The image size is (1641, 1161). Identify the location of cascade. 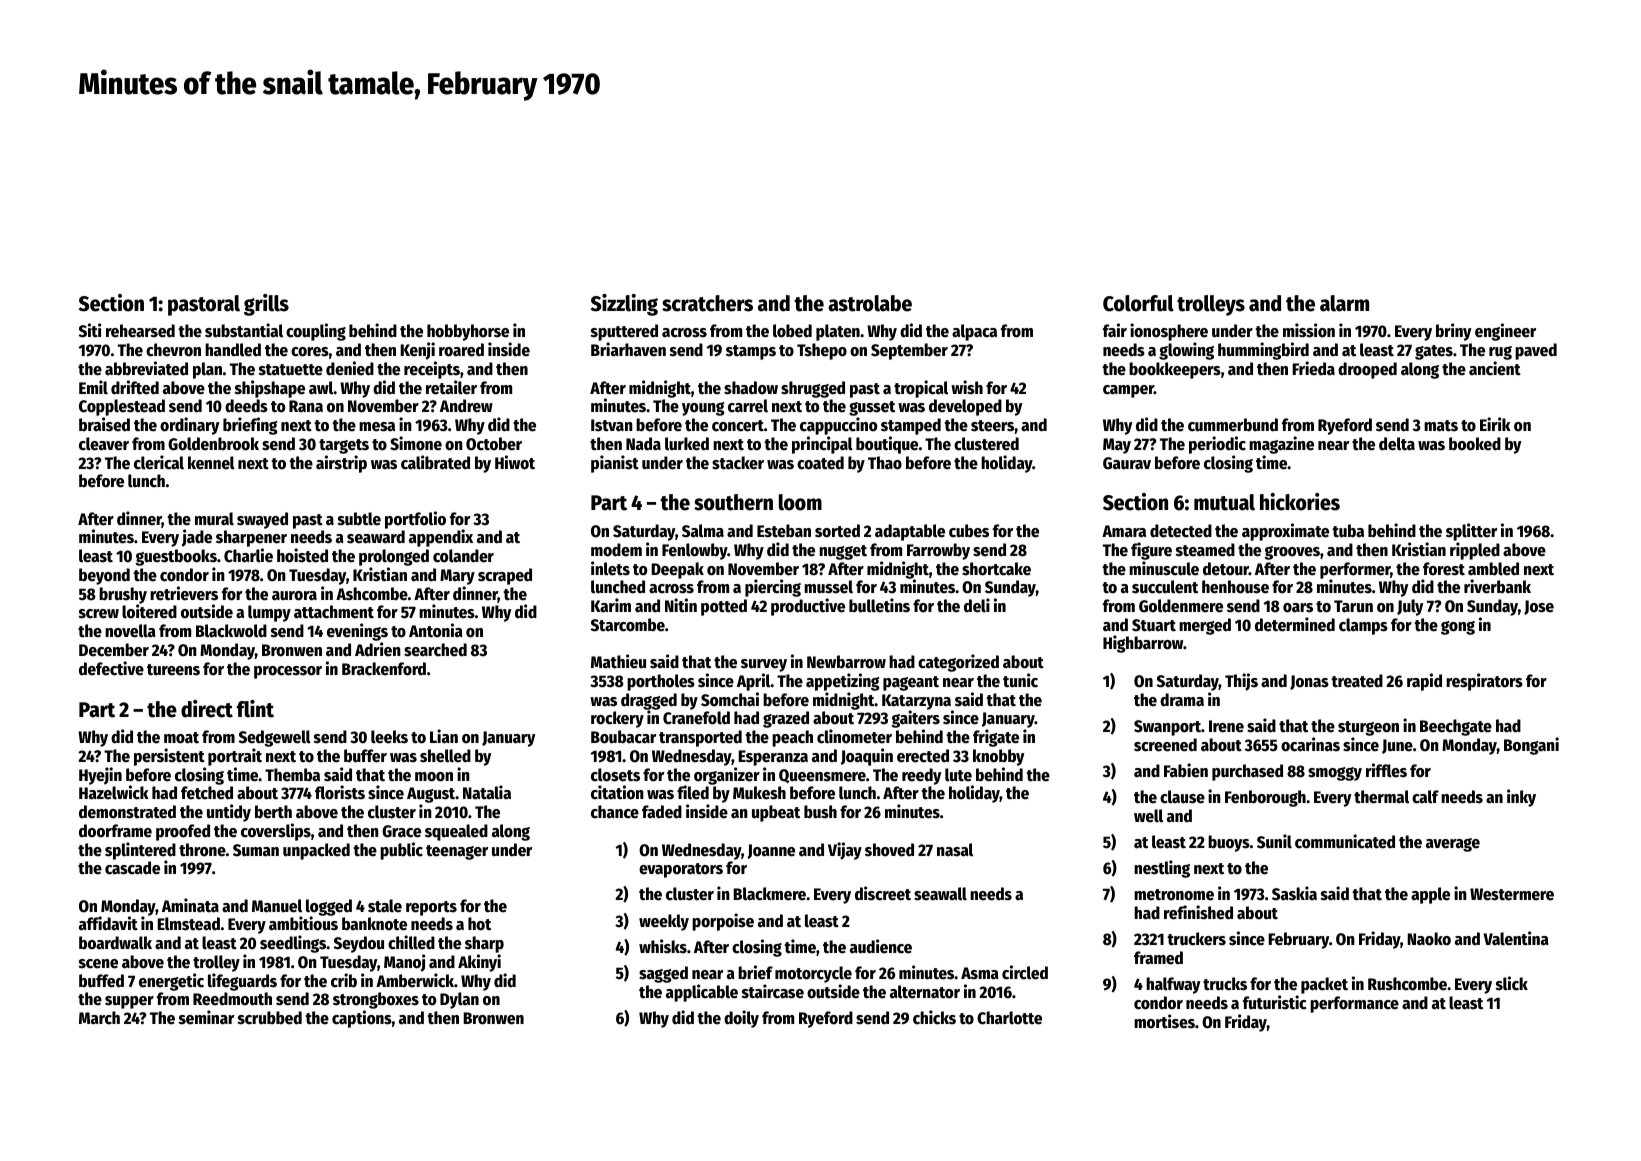
(132, 868).
